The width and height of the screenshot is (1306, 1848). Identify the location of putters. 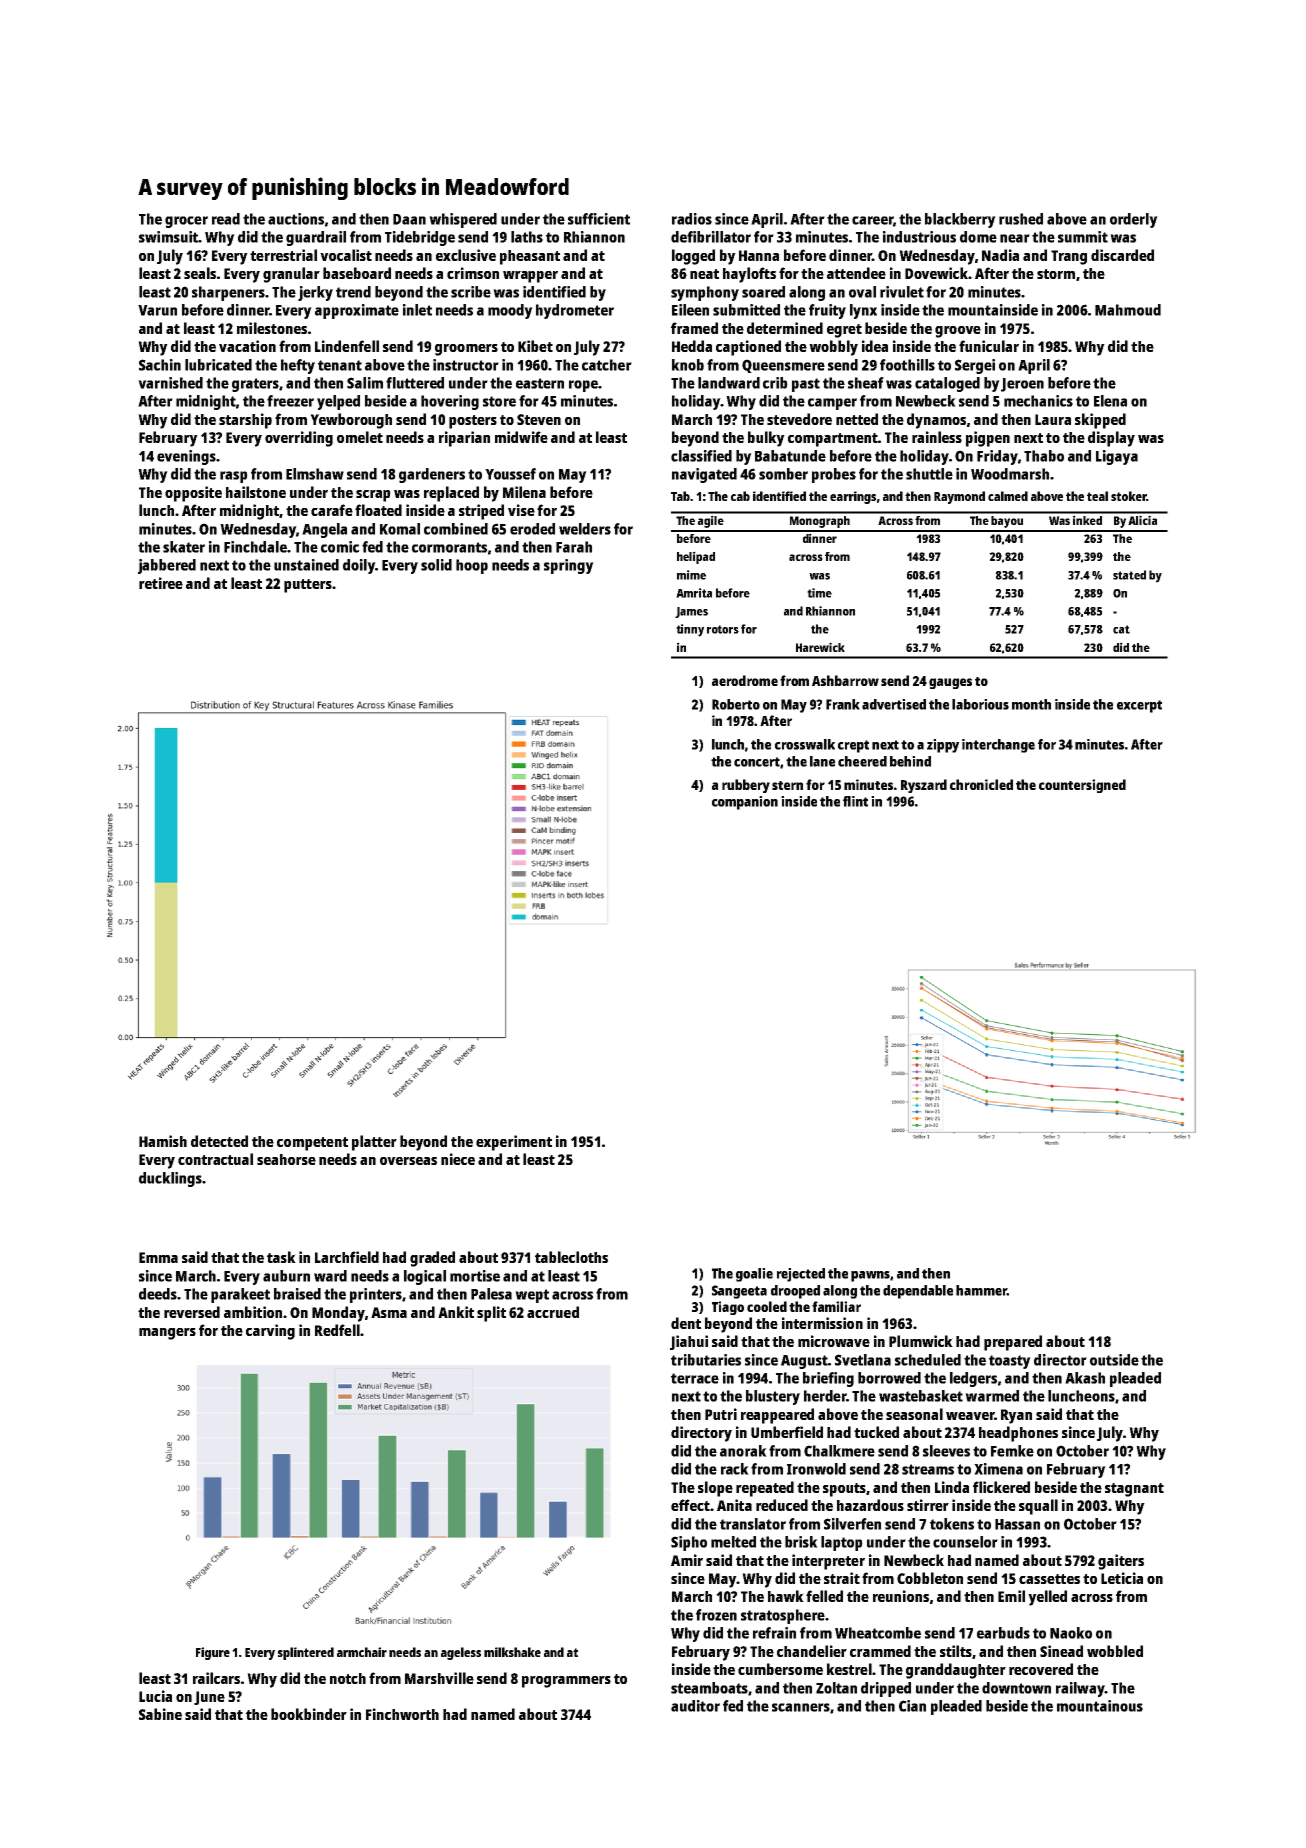
(308, 586).
